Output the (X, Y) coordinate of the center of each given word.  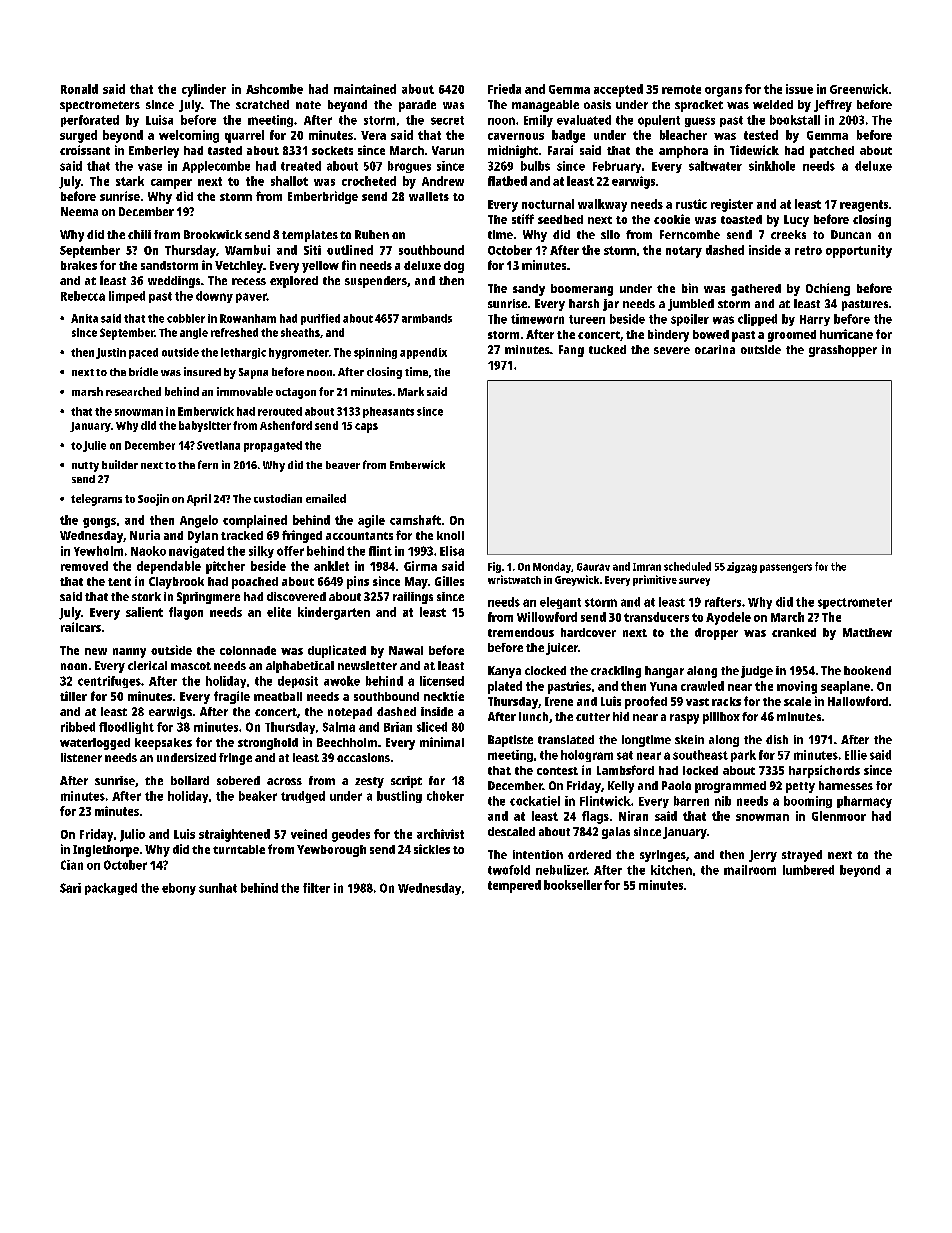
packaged (111, 889)
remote (681, 89)
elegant (560, 603)
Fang (571, 351)
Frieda (504, 89)
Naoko (148, 551)
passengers (786, 568)
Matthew (867, 632)
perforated (90, 121)
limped (127, 297)
